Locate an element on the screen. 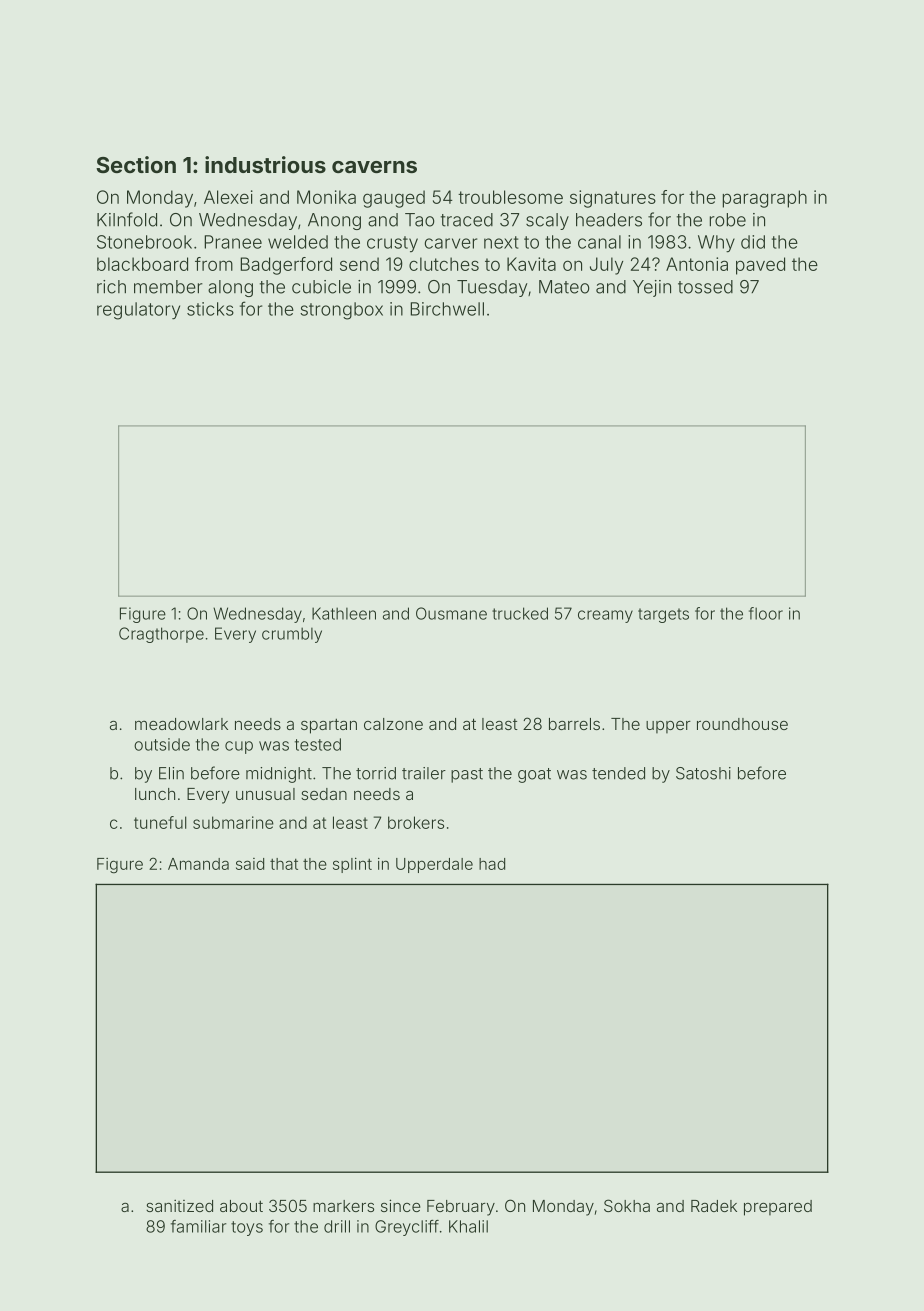  regulatory is located at coordinates (138, 311).
